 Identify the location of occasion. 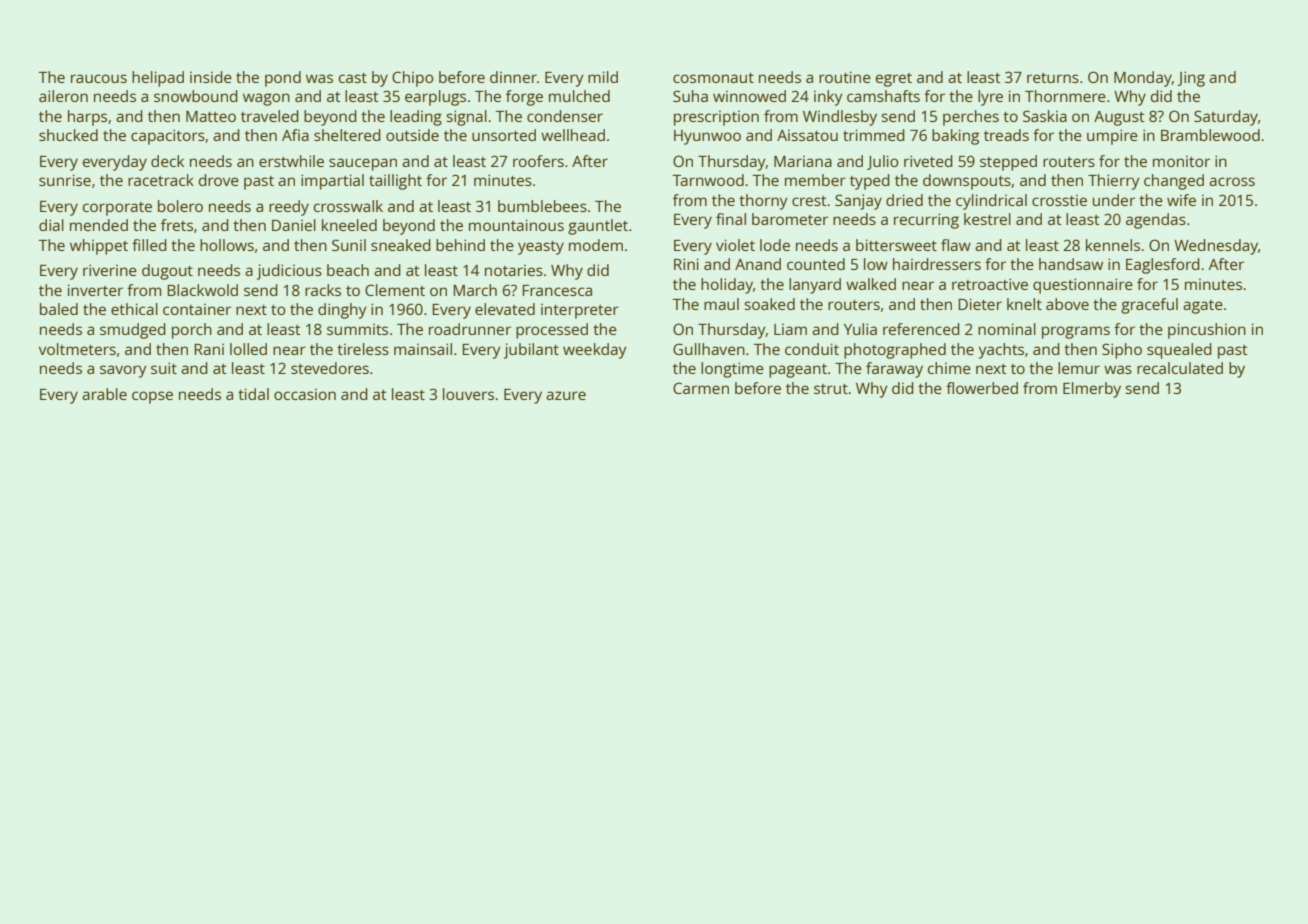
(305, 394).
